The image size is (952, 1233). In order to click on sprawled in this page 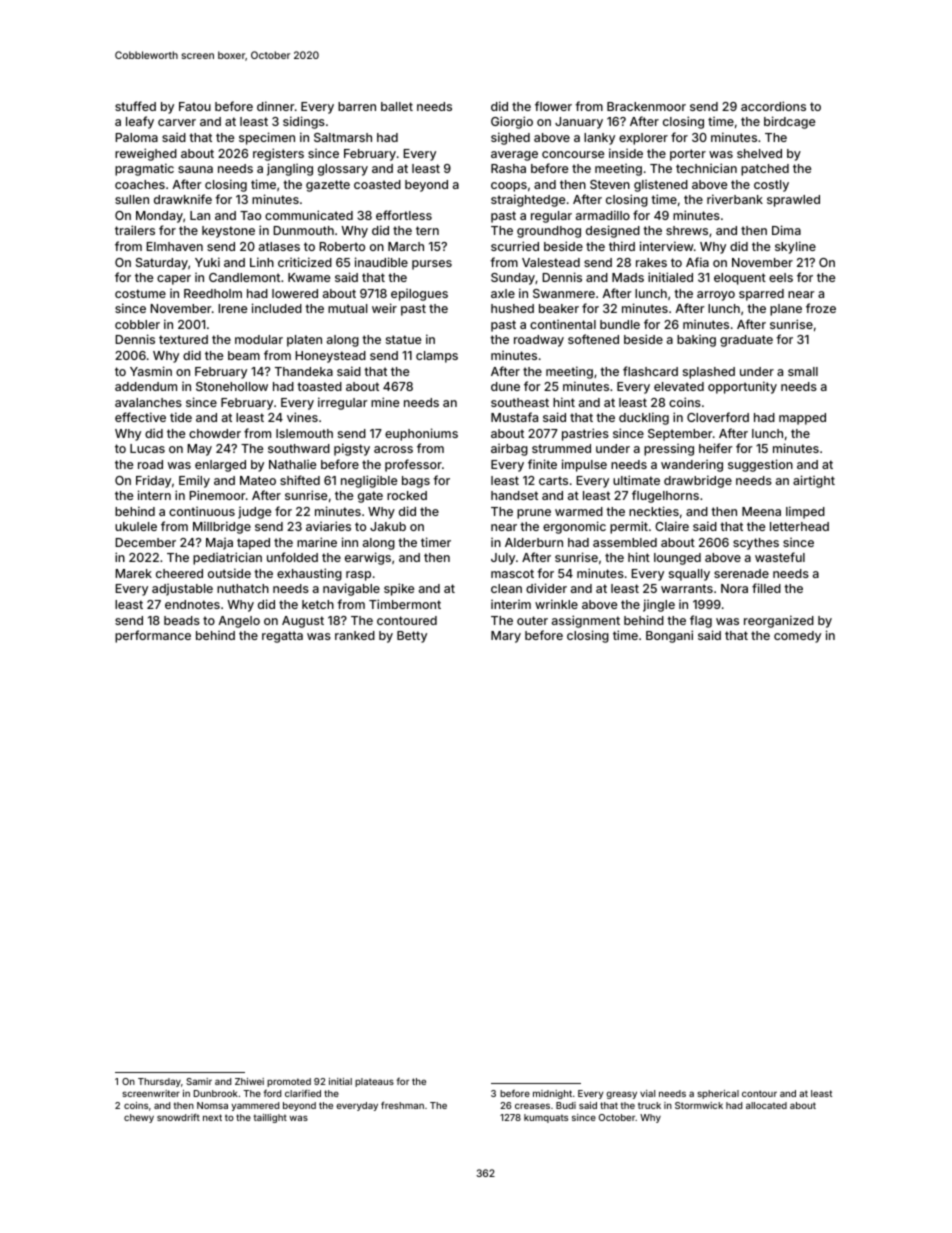, I will do `click(793, 201)`.
